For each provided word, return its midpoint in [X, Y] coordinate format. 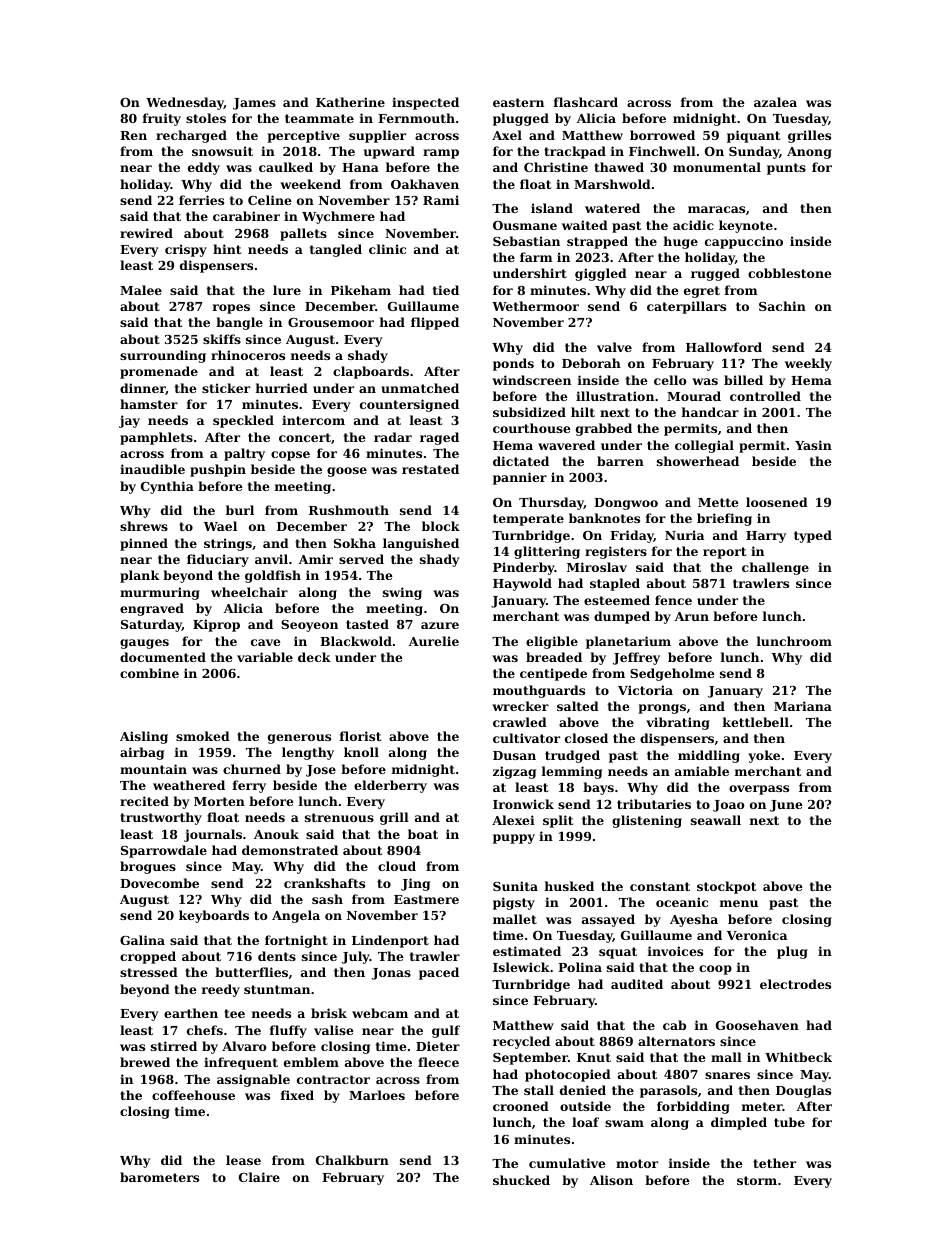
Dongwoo [626, 504]
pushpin [218, 470]
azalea [775, 102]
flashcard [586, 102]
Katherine [350, 102]
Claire [259, 1177]
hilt [583, 412]
